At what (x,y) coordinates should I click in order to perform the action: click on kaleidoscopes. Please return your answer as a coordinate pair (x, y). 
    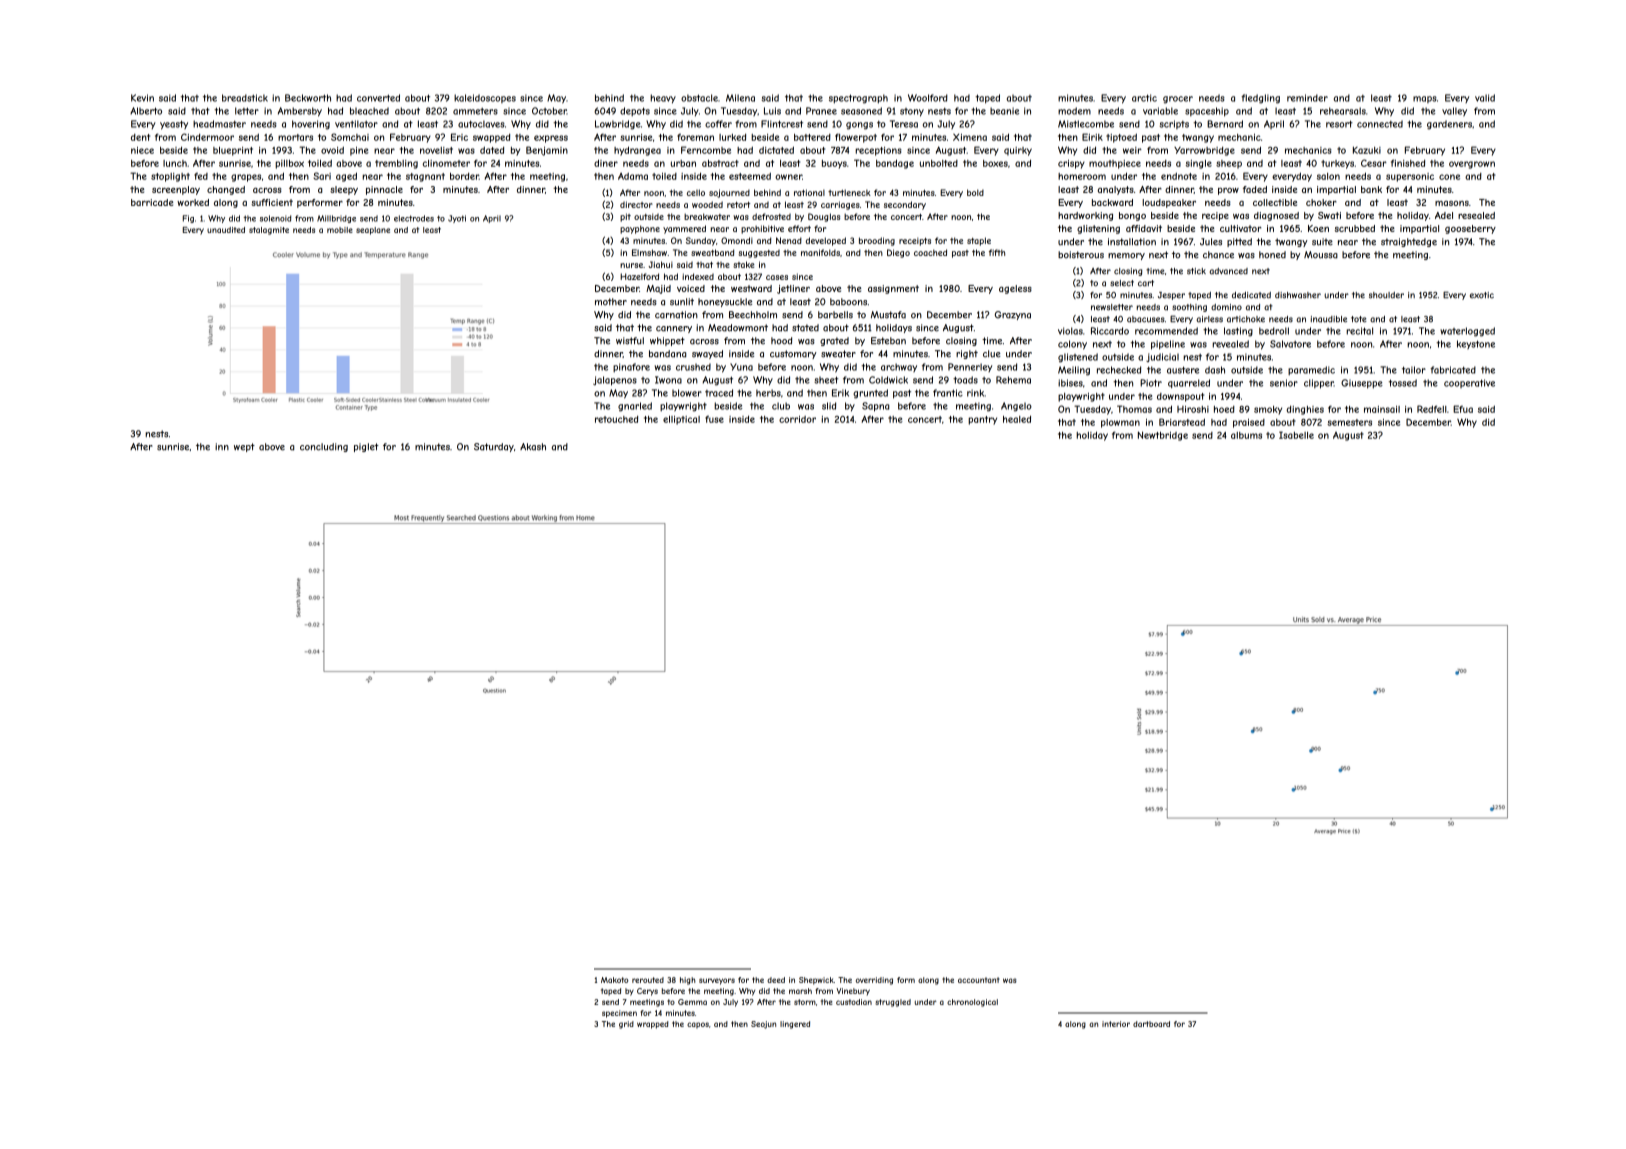
    Looking at the image, I should click on (485, 98).
